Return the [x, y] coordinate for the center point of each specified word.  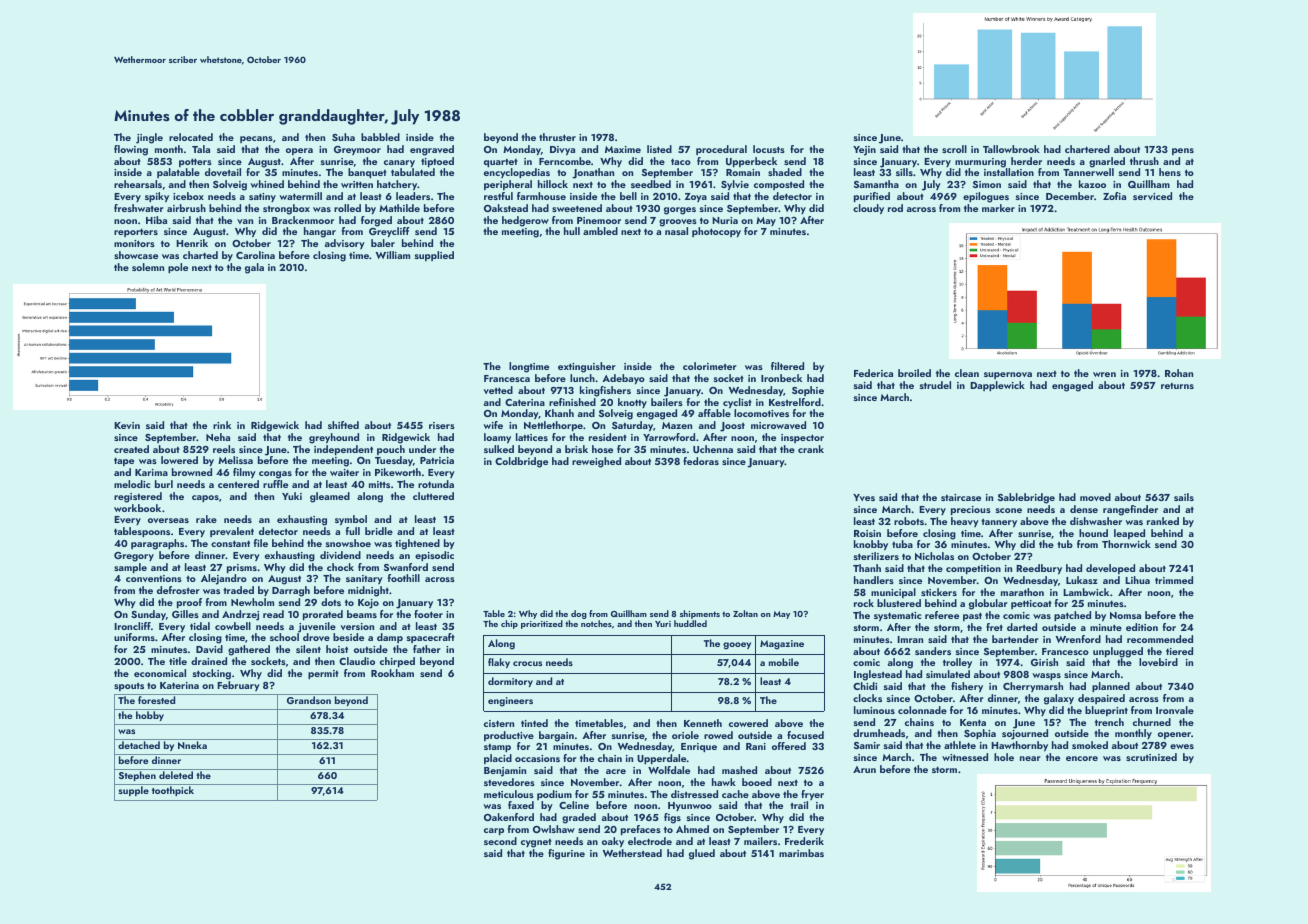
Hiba [156, 220]
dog [579, 614]
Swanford [406, 567]
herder [1026, 161]
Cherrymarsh [1033, 687]
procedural [721, 150]
